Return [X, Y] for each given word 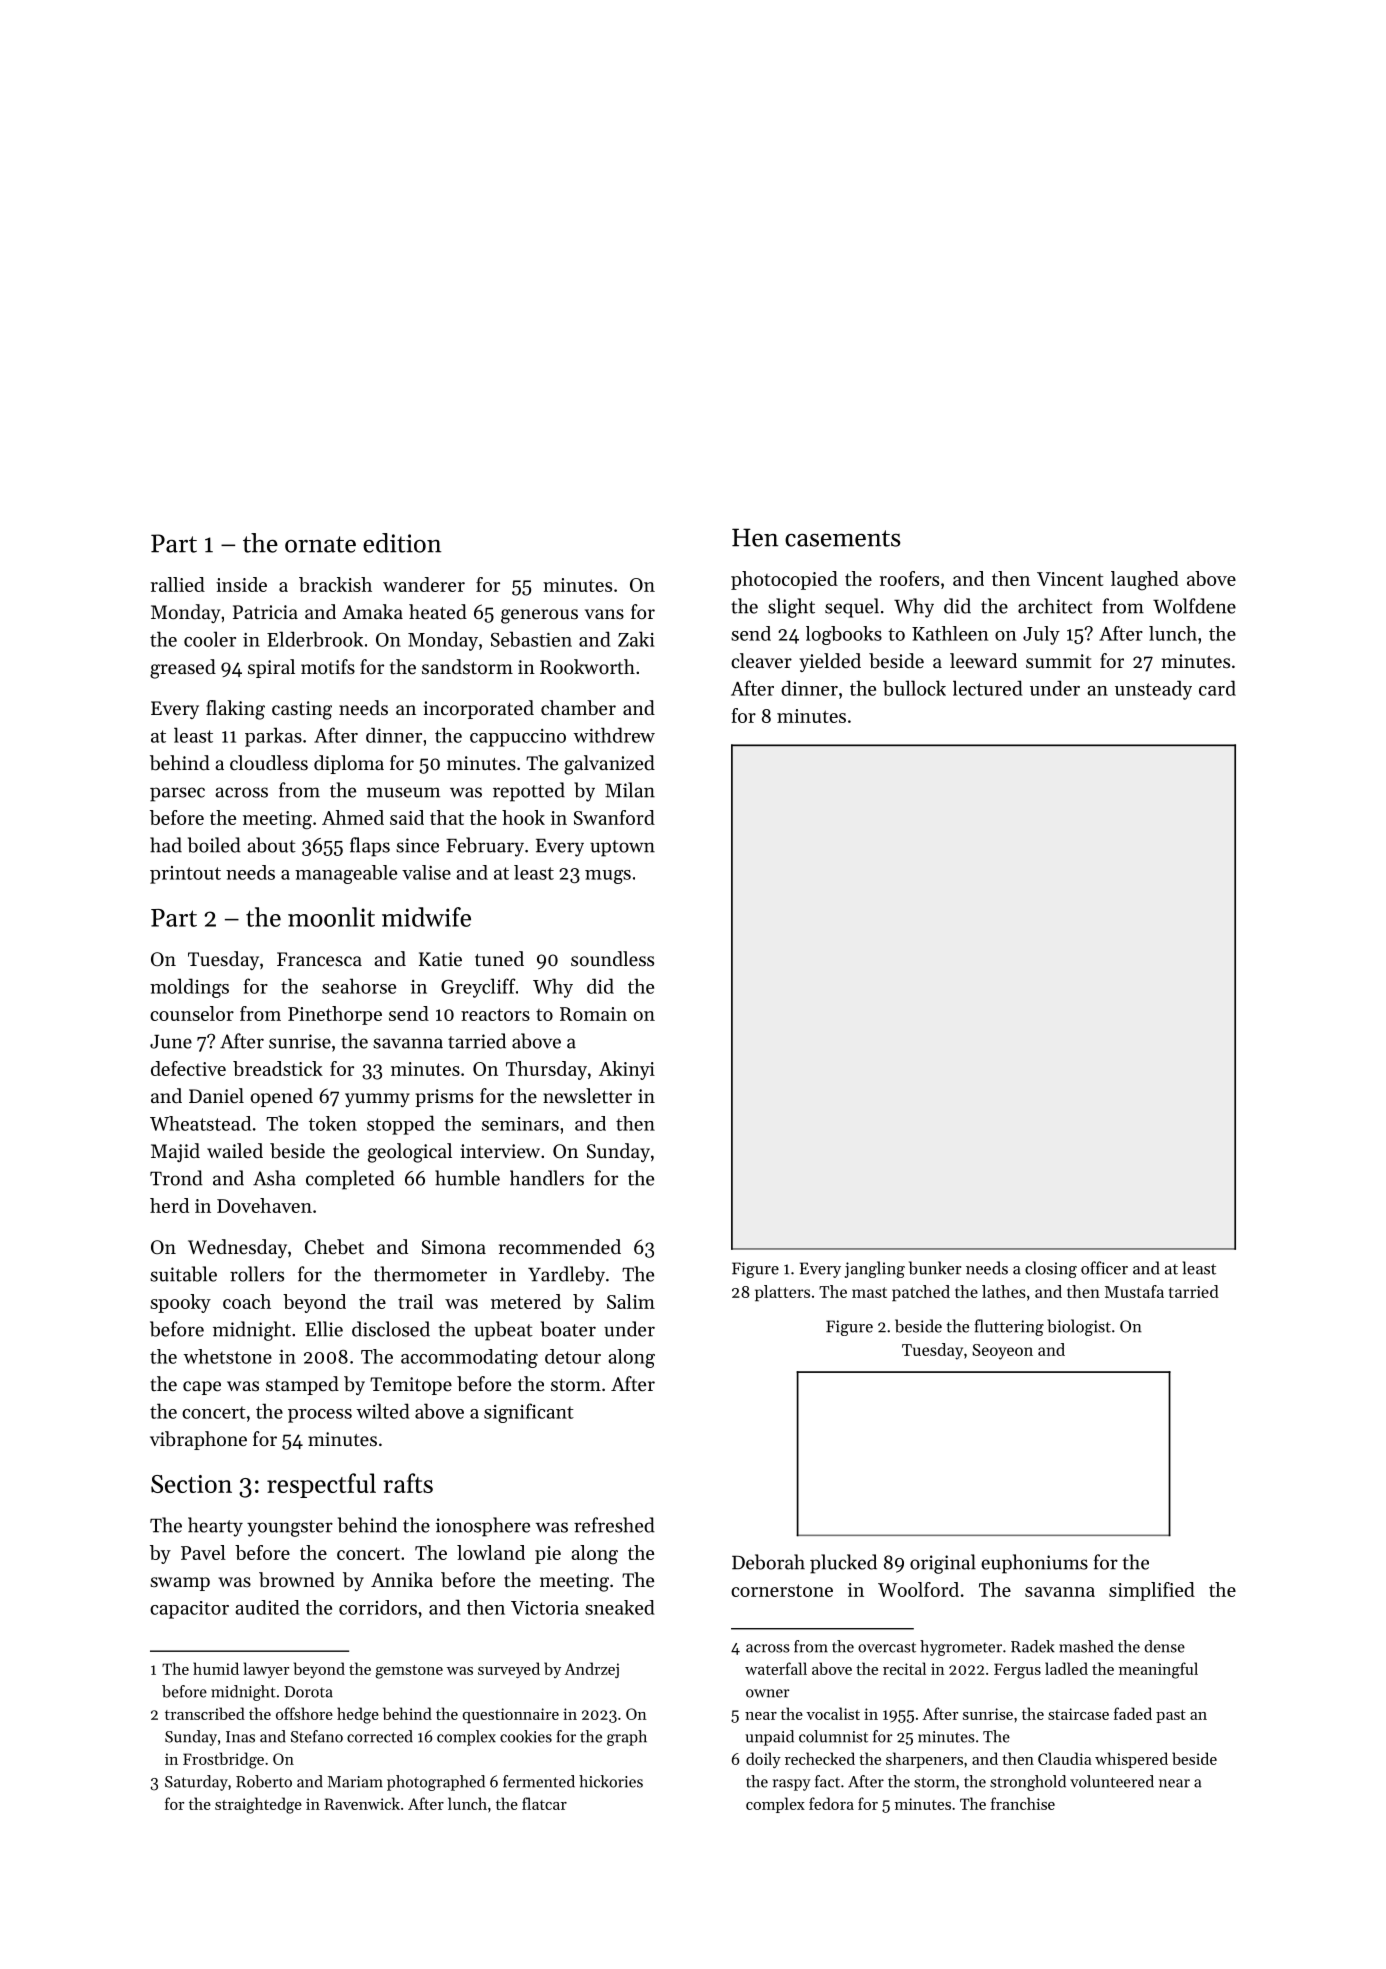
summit [1058, 661]
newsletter [587, 1096]
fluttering [1009, 1327]
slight [791, 608]
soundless [612, 959]
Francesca [319, 959]
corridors [378, 1607]
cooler [210, 639]
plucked [843, 1564]
